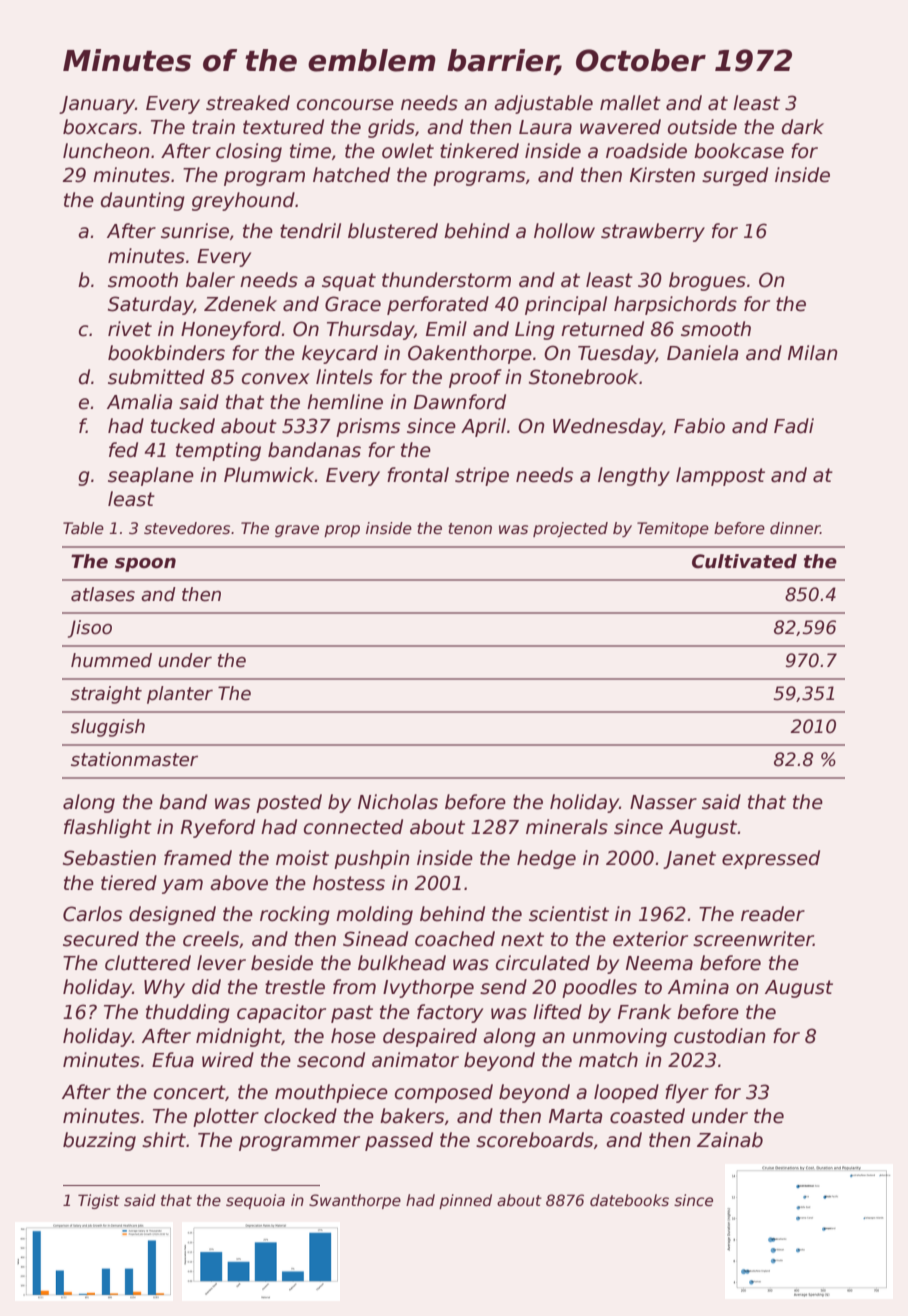 This page has height=1316, width=908. Describe the element at coordinates (575, 1116) in the page. I see `Marta` at that location.
